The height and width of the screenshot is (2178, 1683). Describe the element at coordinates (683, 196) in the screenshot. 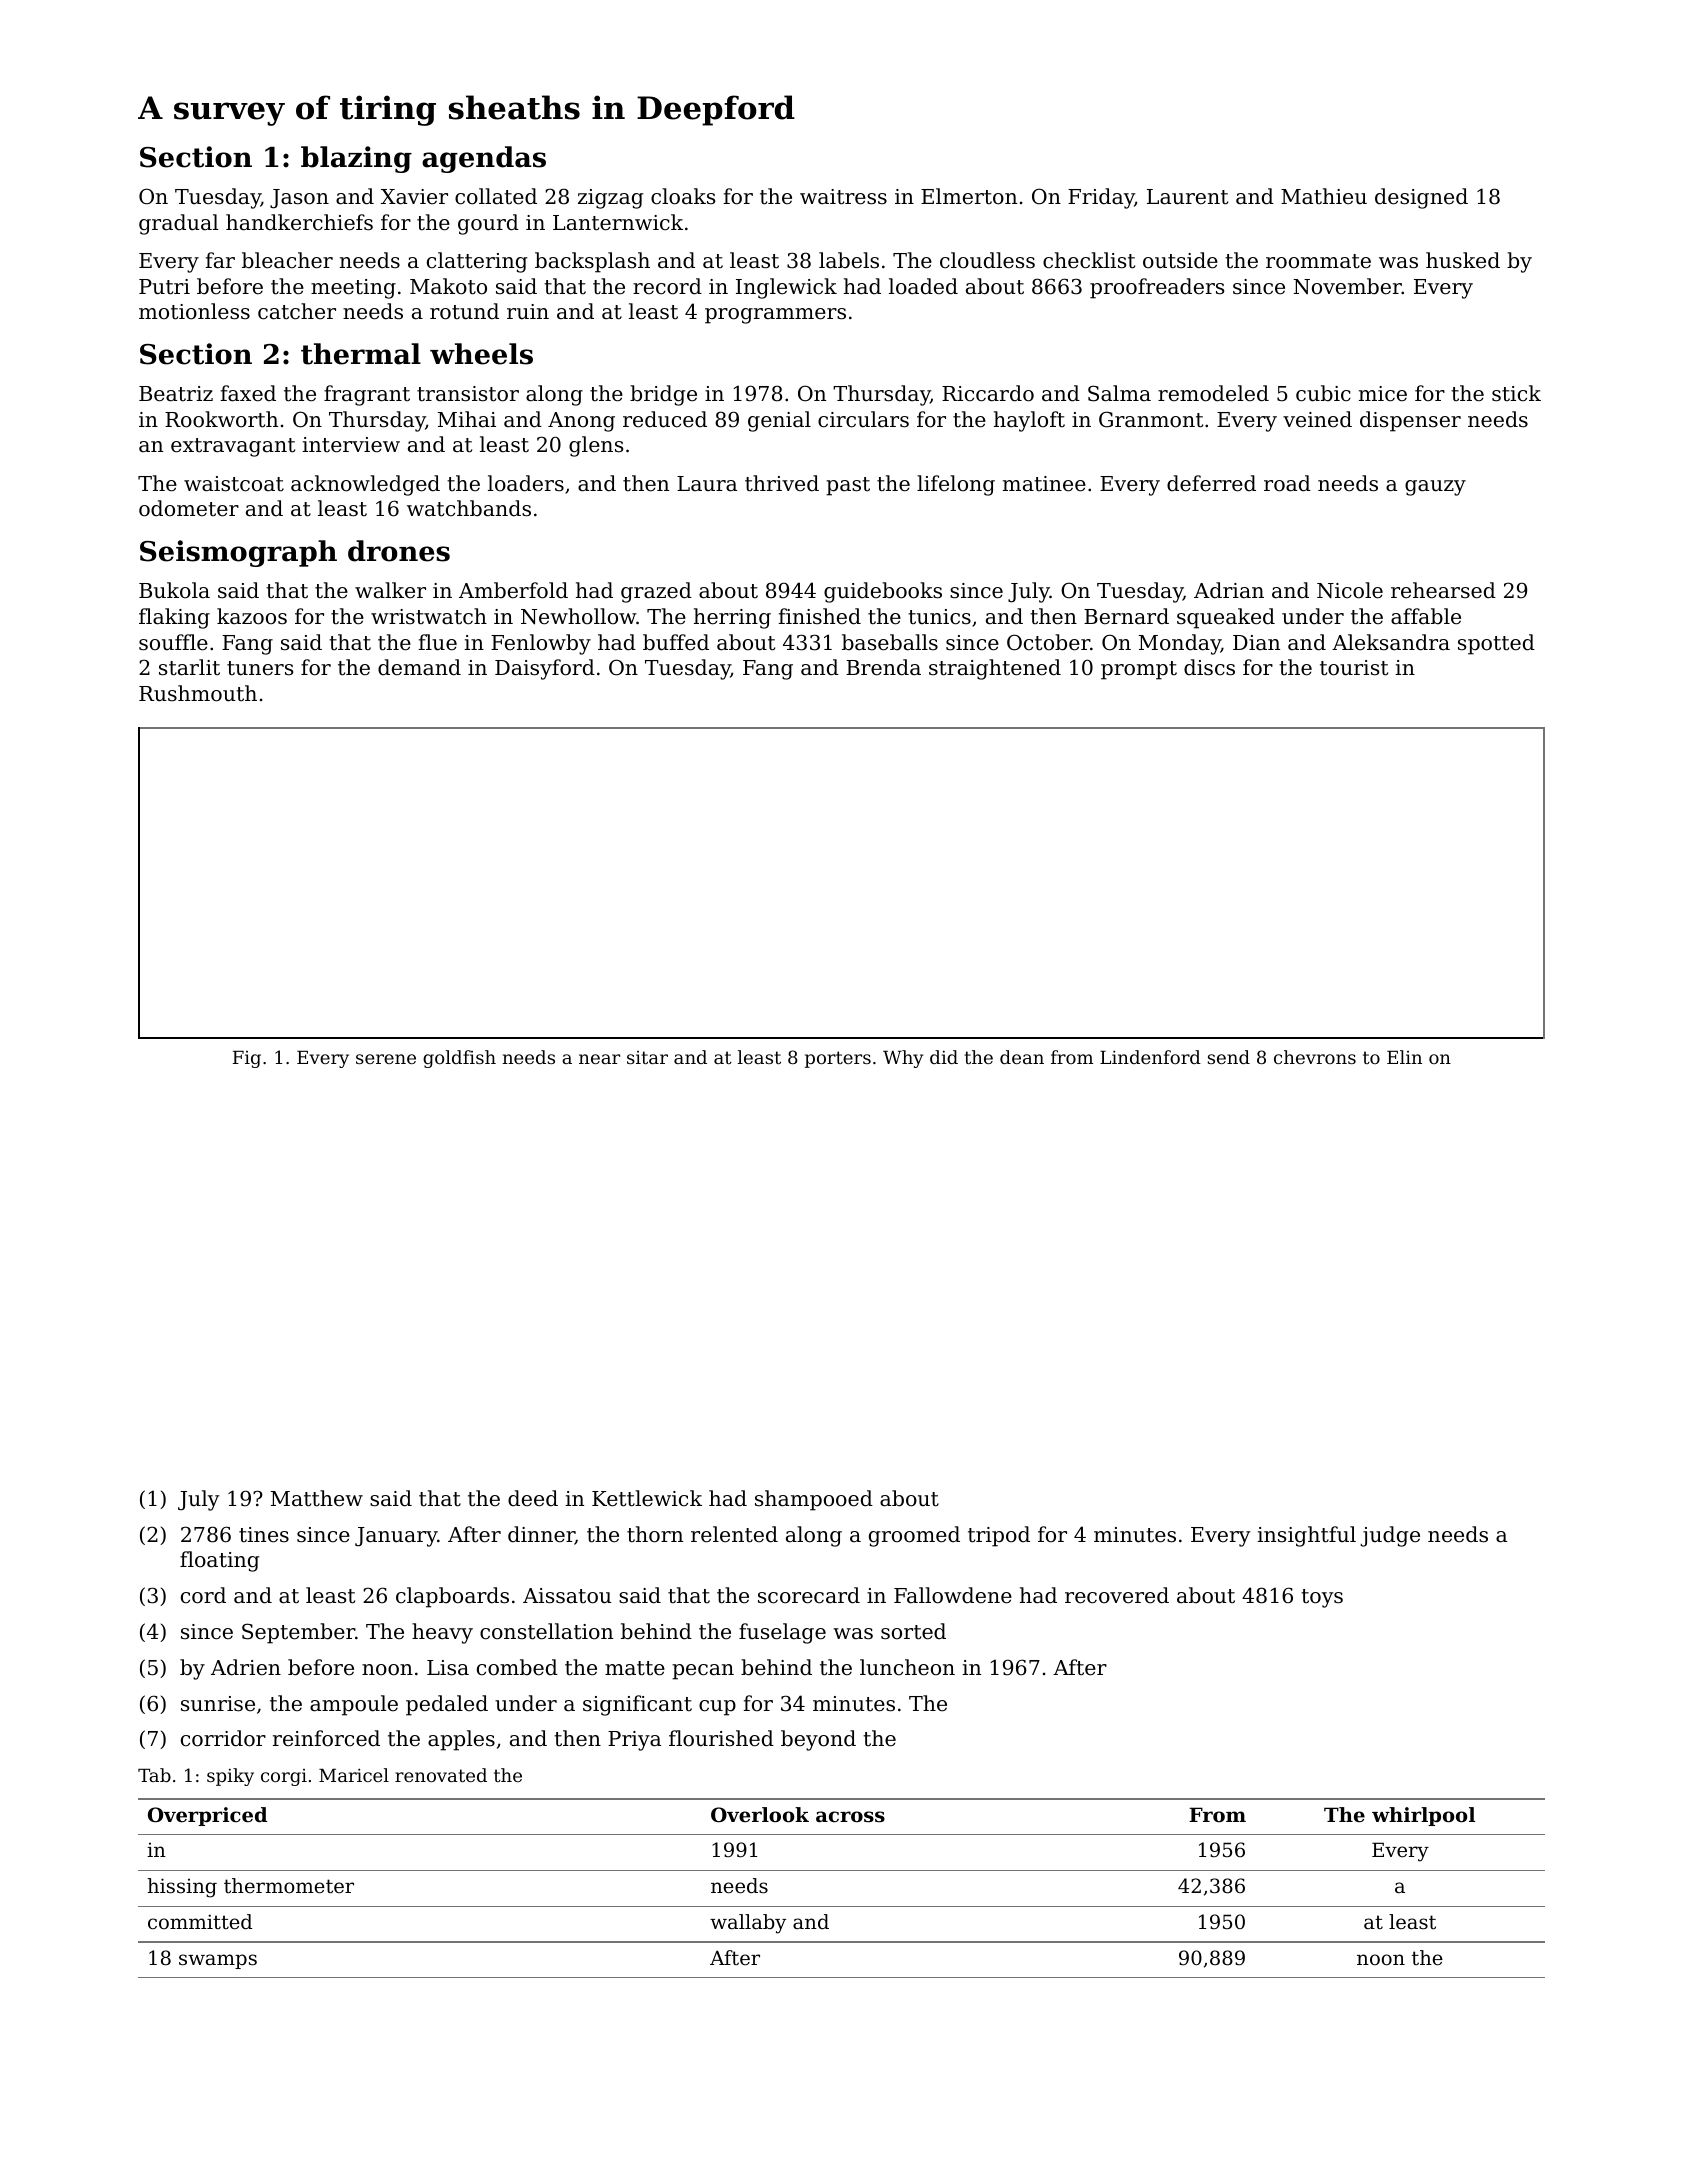

I see `cloaks` at that location.
